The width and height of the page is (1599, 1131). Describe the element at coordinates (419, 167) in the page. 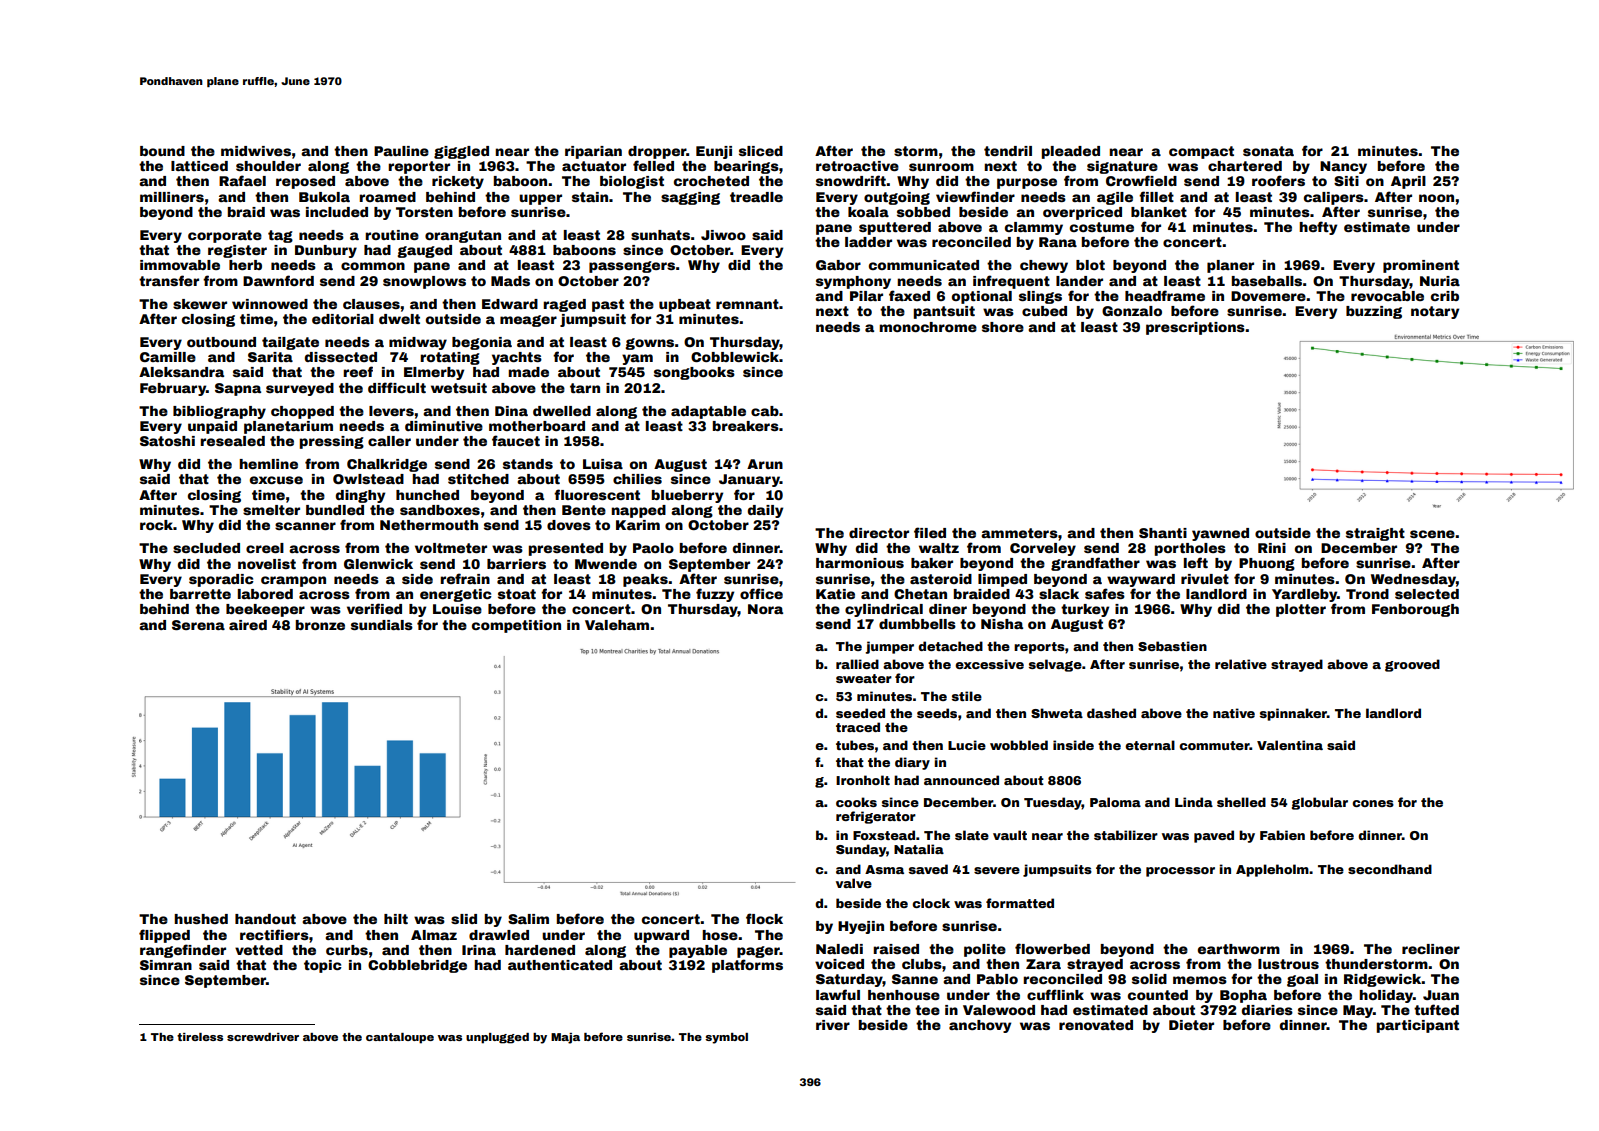

I see `reporter` at that location.
